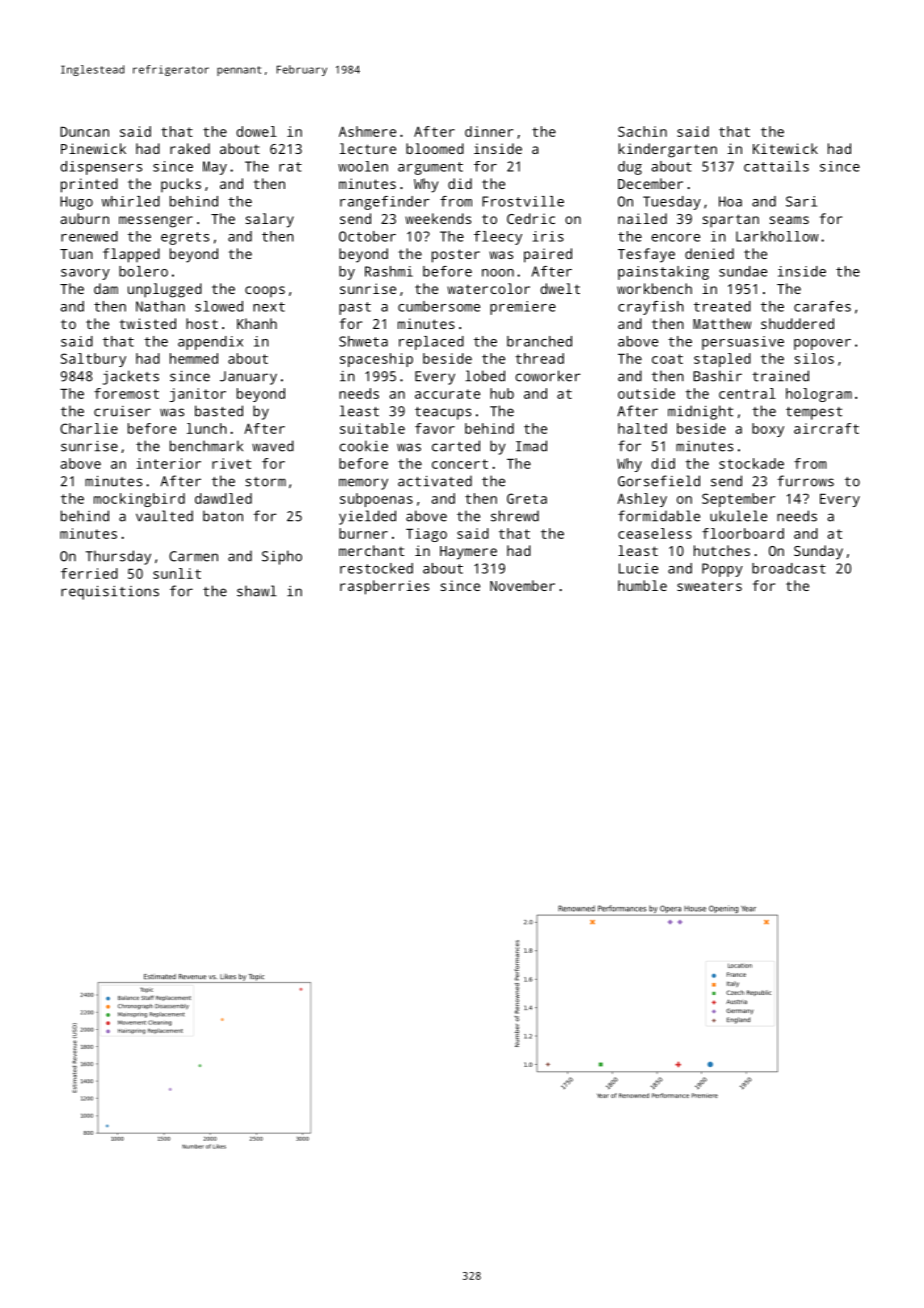 The image size is (924, 1308). I want to click on iris, so click(548, 236).
